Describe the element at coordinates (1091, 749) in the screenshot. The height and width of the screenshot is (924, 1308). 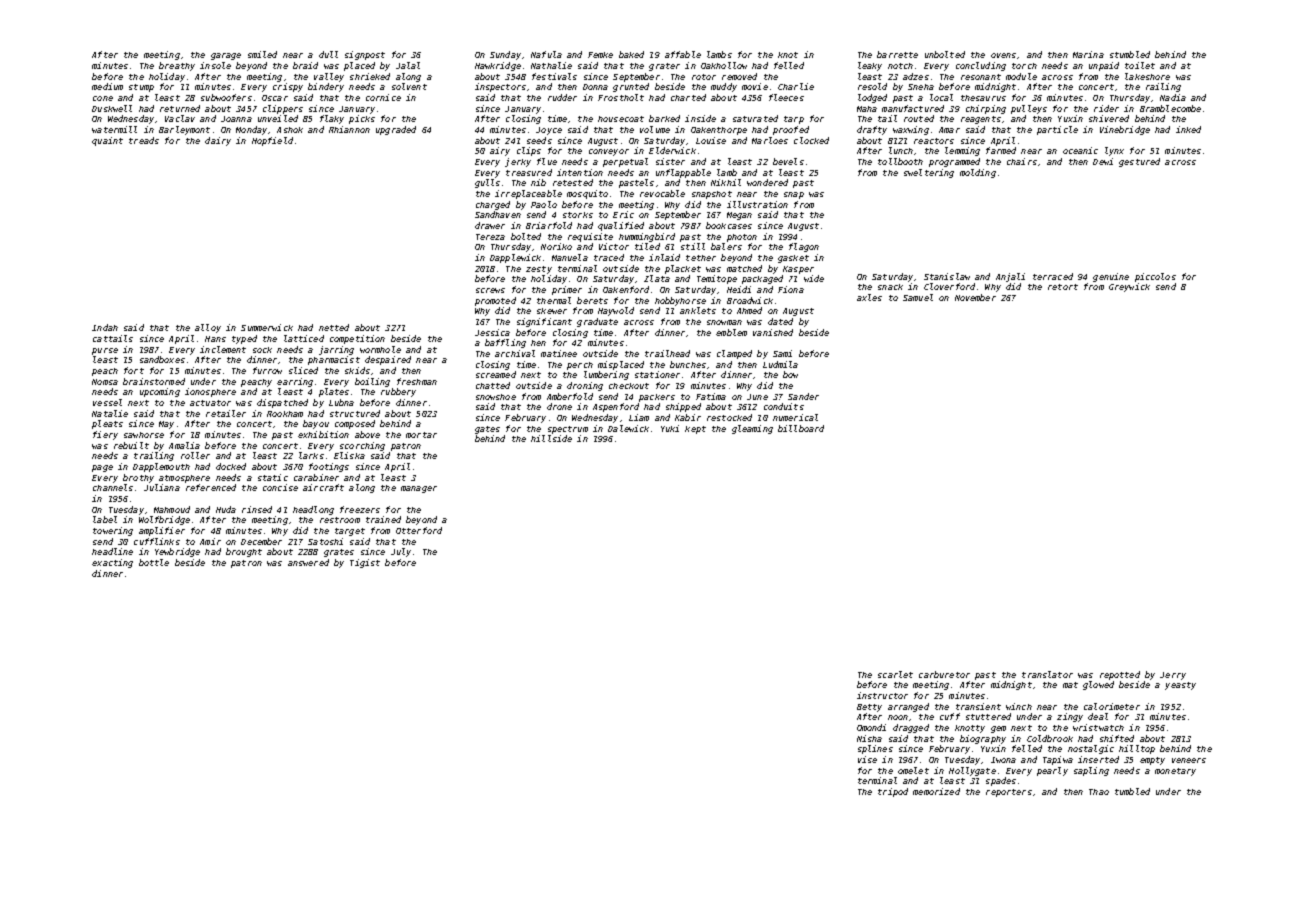
I see `nostalgic` at that location.
